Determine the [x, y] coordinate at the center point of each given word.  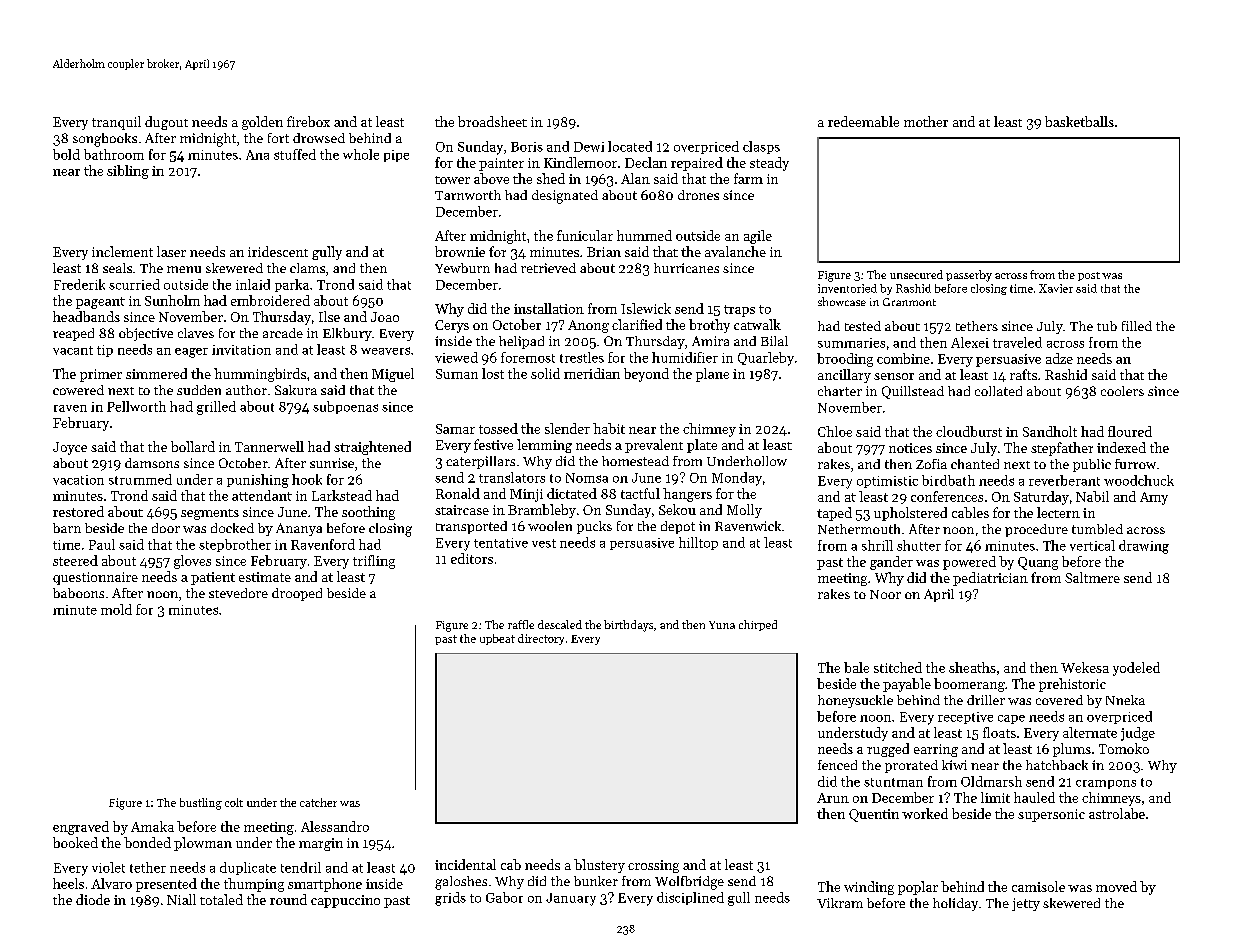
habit [609, 428]
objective [146, 334]
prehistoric [1072, 685]
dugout [166, 123]
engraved [81, 828]
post [1089, 276]
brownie [460, 251]
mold [116, 609]
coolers [1122, 391]
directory [541, 639]
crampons [1106, 784]
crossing [653, 866]
